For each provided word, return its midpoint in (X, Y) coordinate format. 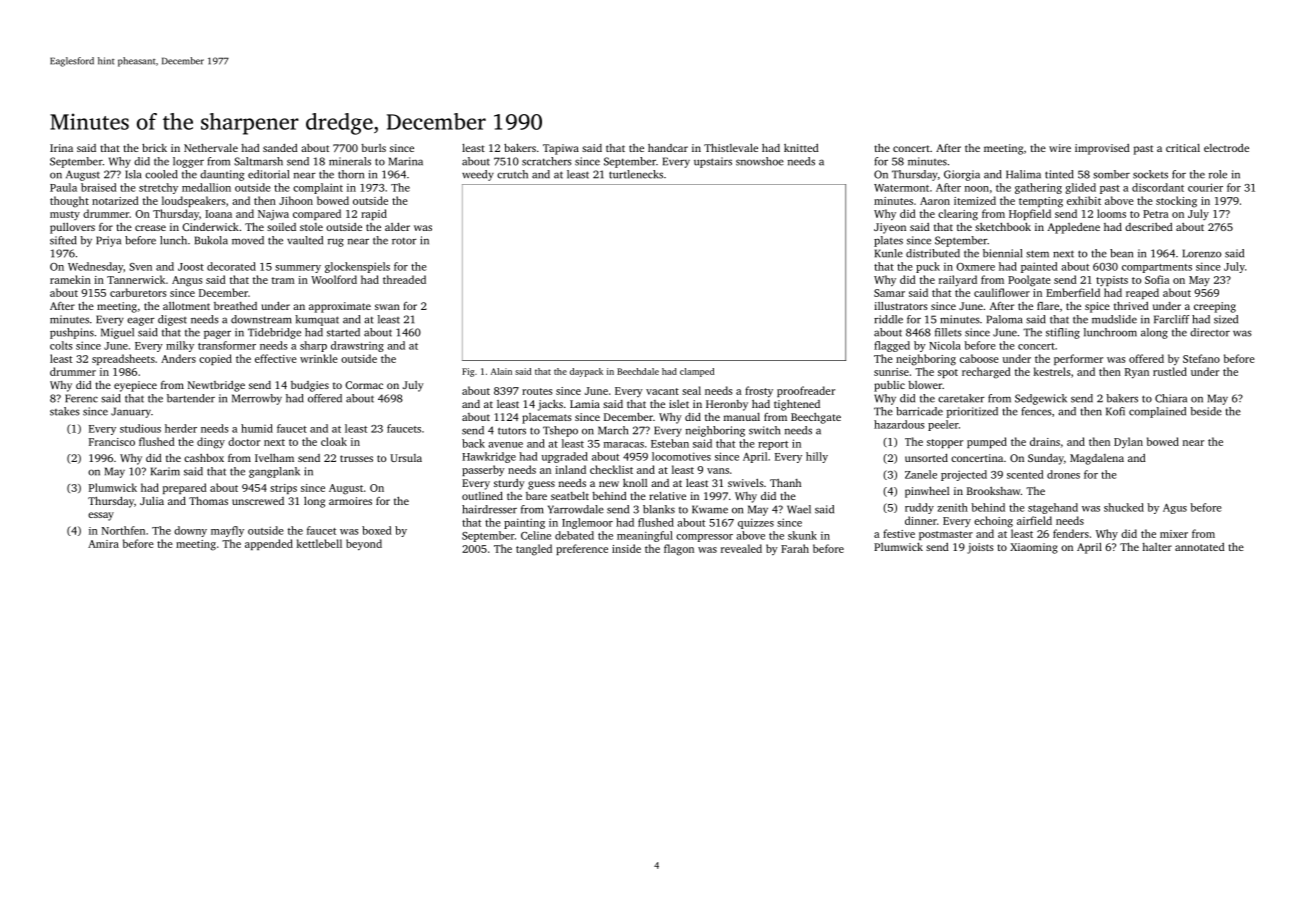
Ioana (218, 214)
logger (188, 162)
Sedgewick (1041, 399)
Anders (178, 358)
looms (1111, 213)
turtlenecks (636, 174)
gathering (1038, 188)
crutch (512, 174)
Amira (103, 544)
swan (387, 307)
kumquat (317, 320)
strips (283, 489)
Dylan (1128, 442)
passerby (483, 470)
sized (1226, 319)
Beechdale (638, 371)
